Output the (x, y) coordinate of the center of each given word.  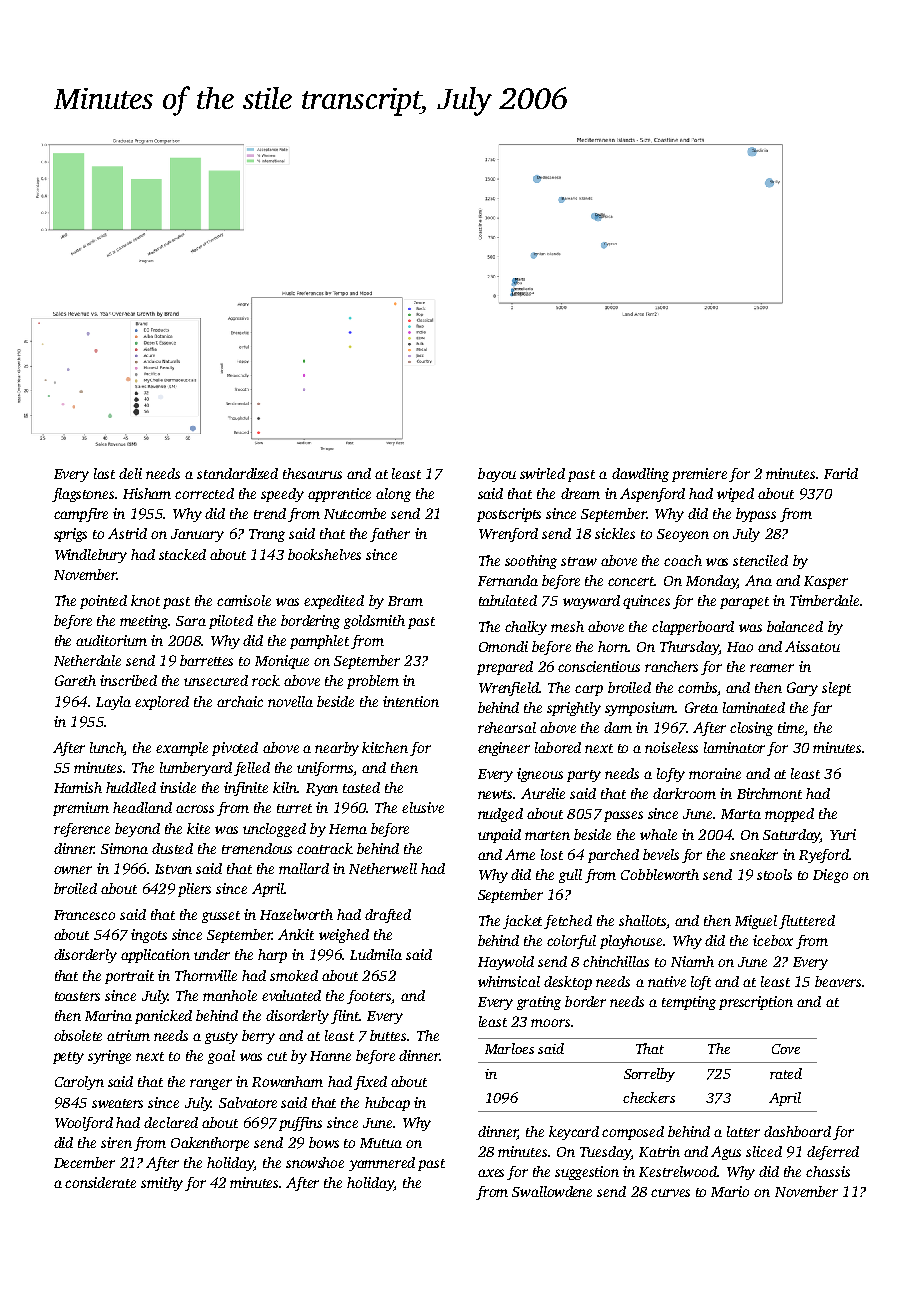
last (104, 473)
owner (73, 870)
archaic (240, 701)
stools (774, 874)
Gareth (75, 680)
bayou (497, 475)
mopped (789, 815)
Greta (701, 707)
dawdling (640, 475)
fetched (568, 922)
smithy (162, 1184)
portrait (129, 977)
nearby (337, 749)
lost (552, 854)
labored (558, 747)
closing (751, 729)
